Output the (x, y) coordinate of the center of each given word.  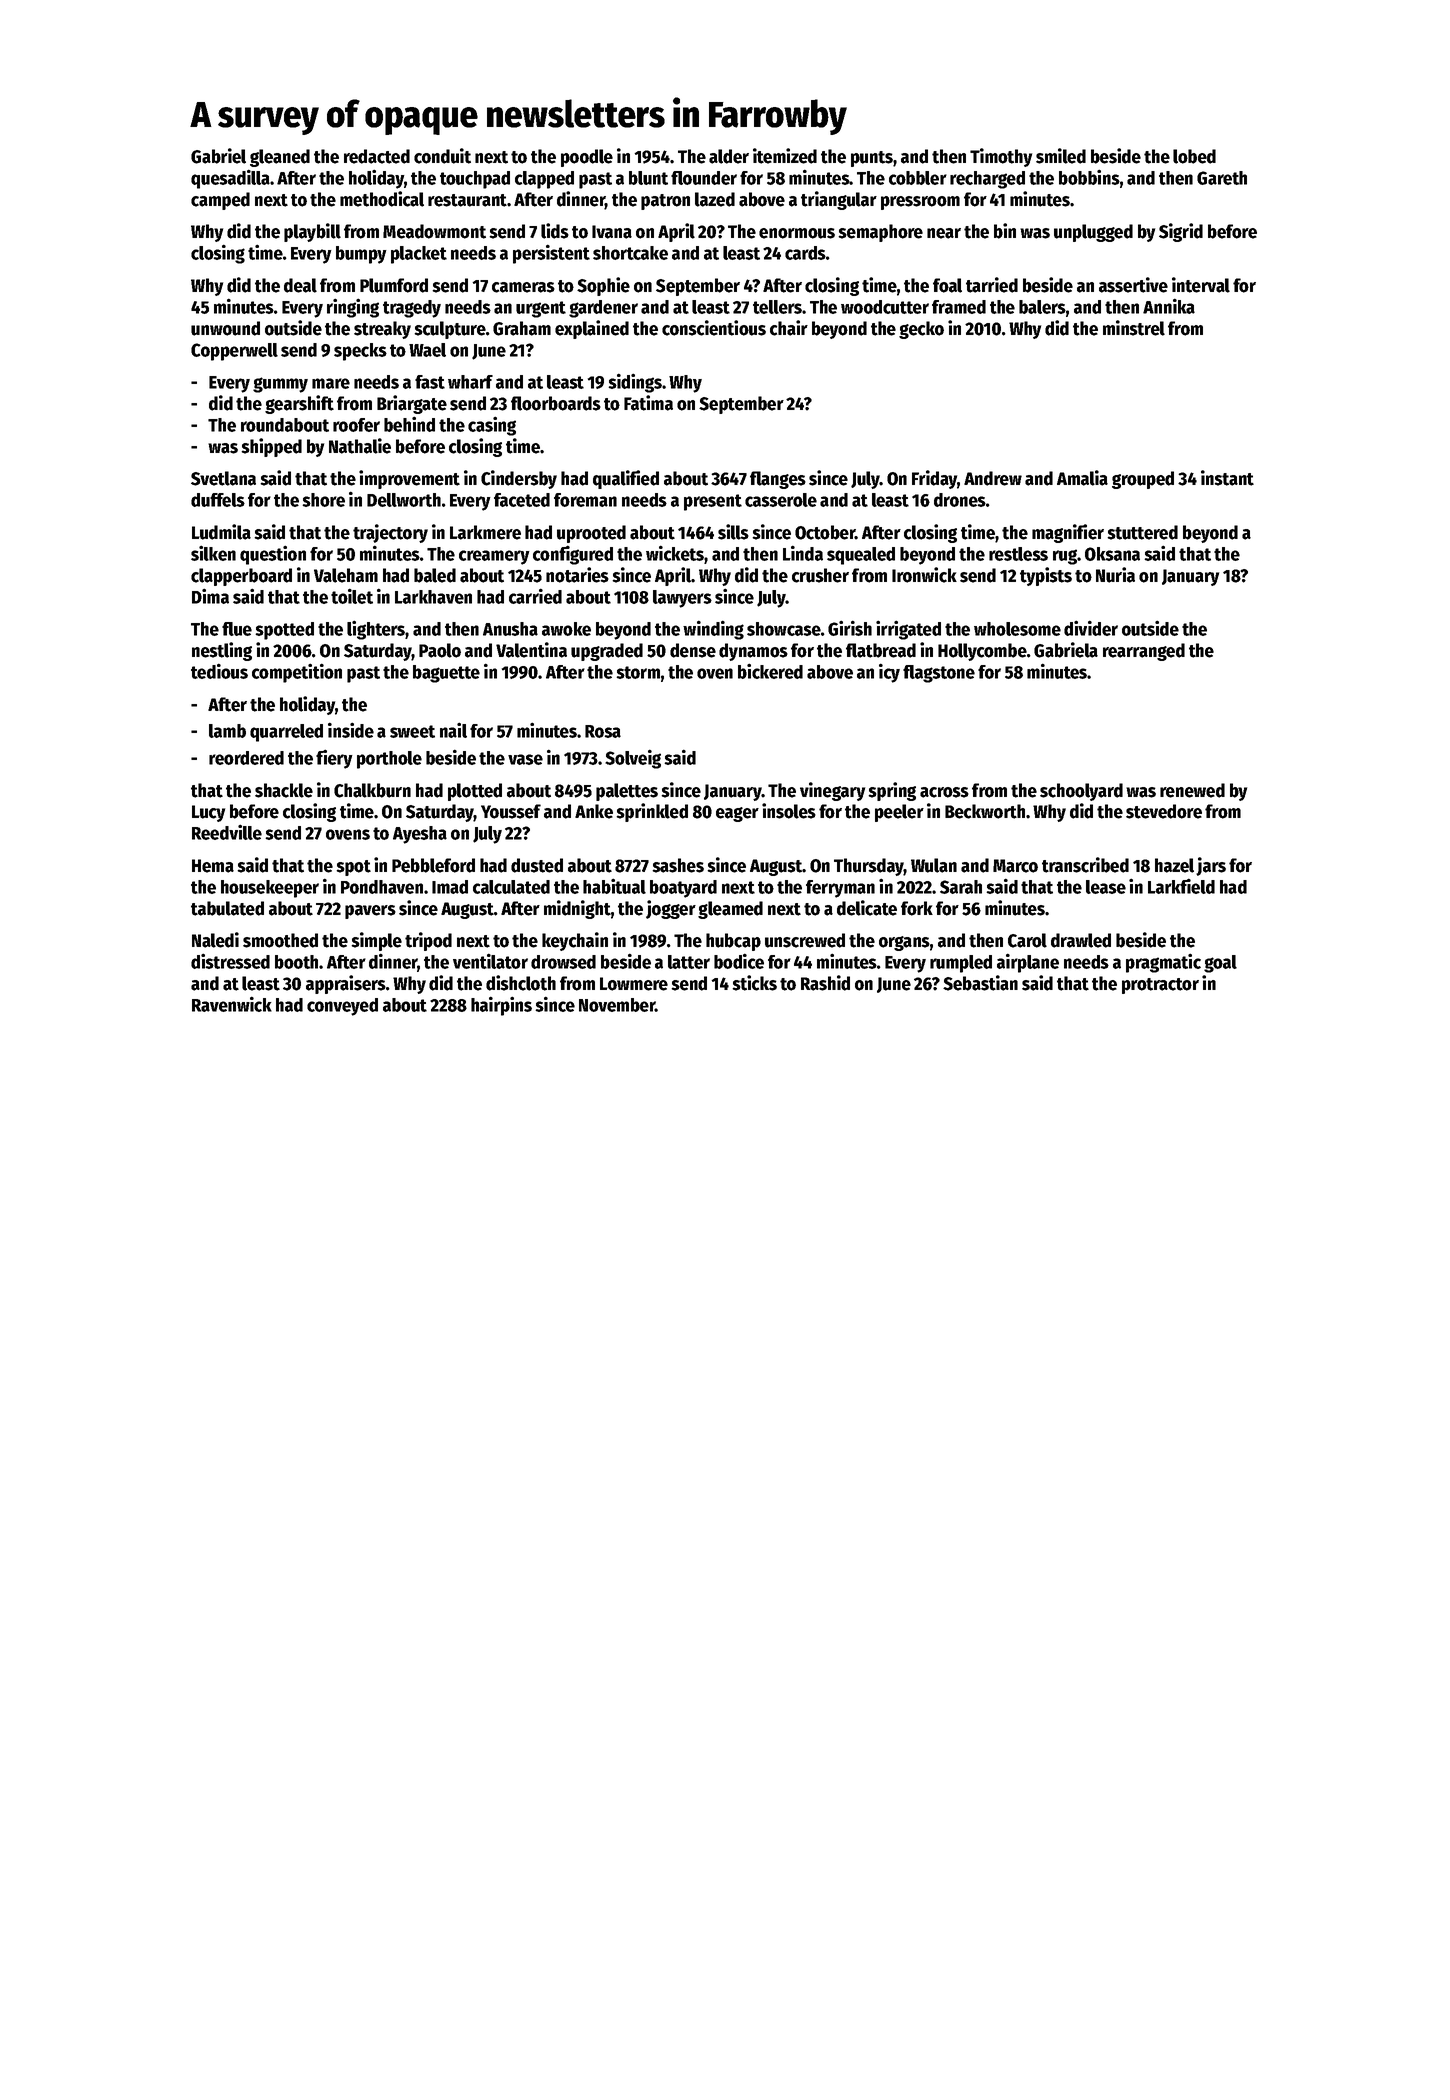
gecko (921, 330)
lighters (376, 630)
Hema (213, 866)
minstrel (1134, 328)
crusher (820, 575)
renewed (1192, 790)
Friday (934, 479)
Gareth (1222, 178)
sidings (635, 383)
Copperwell (234, 352)
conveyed (342, 1007)
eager (737, 814)
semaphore (880, 233)
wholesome (1017, 629)
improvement (409, 479)
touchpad (475, 180)
